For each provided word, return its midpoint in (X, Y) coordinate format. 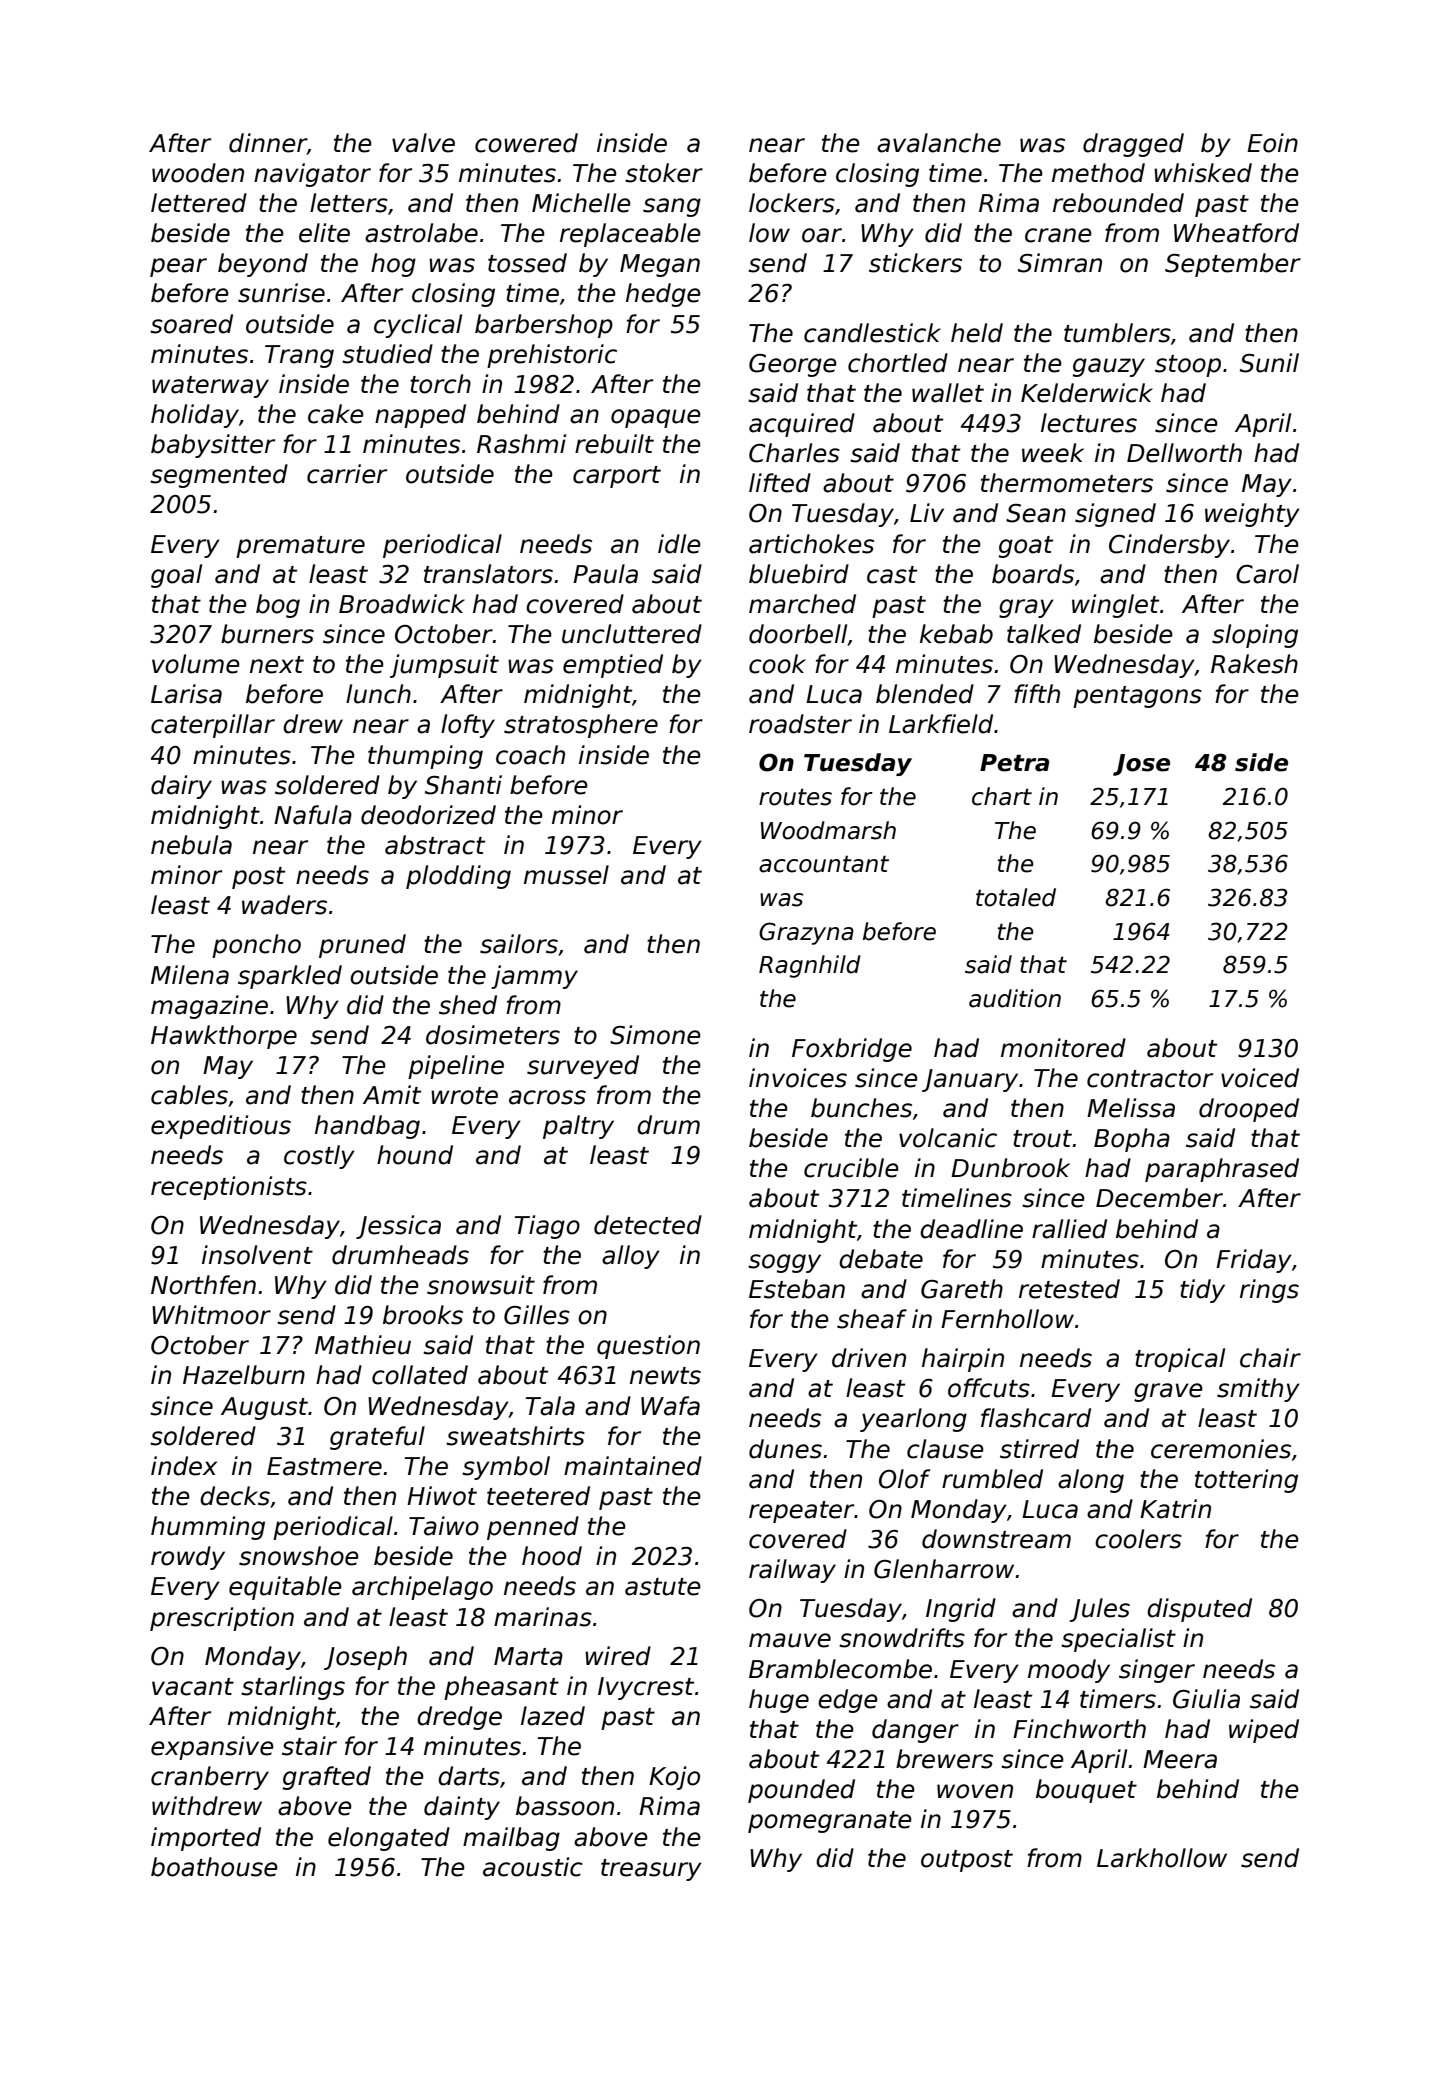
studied (387, 354)
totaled (1016, 897)
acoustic (533, 1867)
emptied (613, 666)
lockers (792, 203)
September (1233, 265)
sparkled (290, 977)
